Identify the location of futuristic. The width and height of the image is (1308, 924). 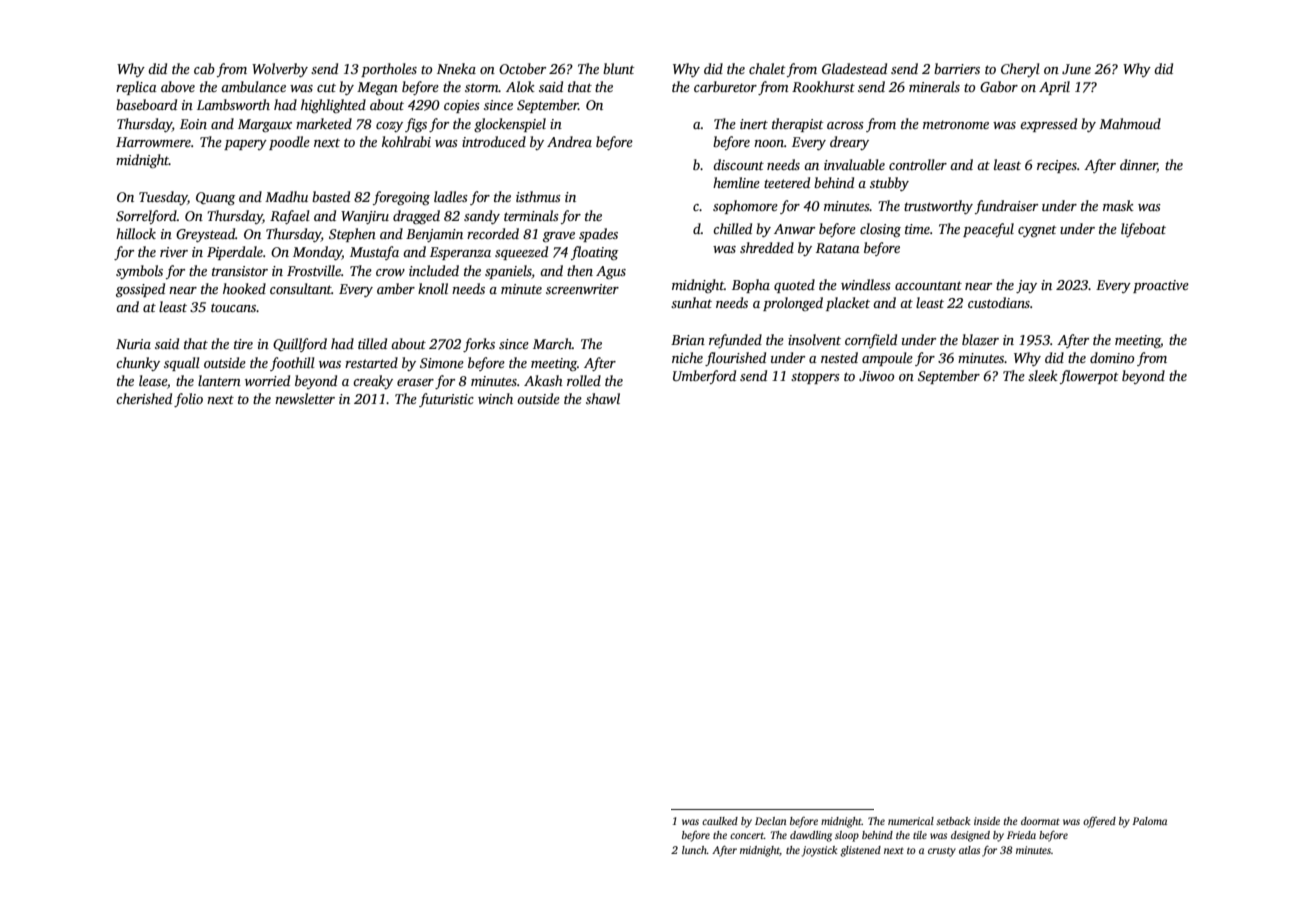
(446, 400).
